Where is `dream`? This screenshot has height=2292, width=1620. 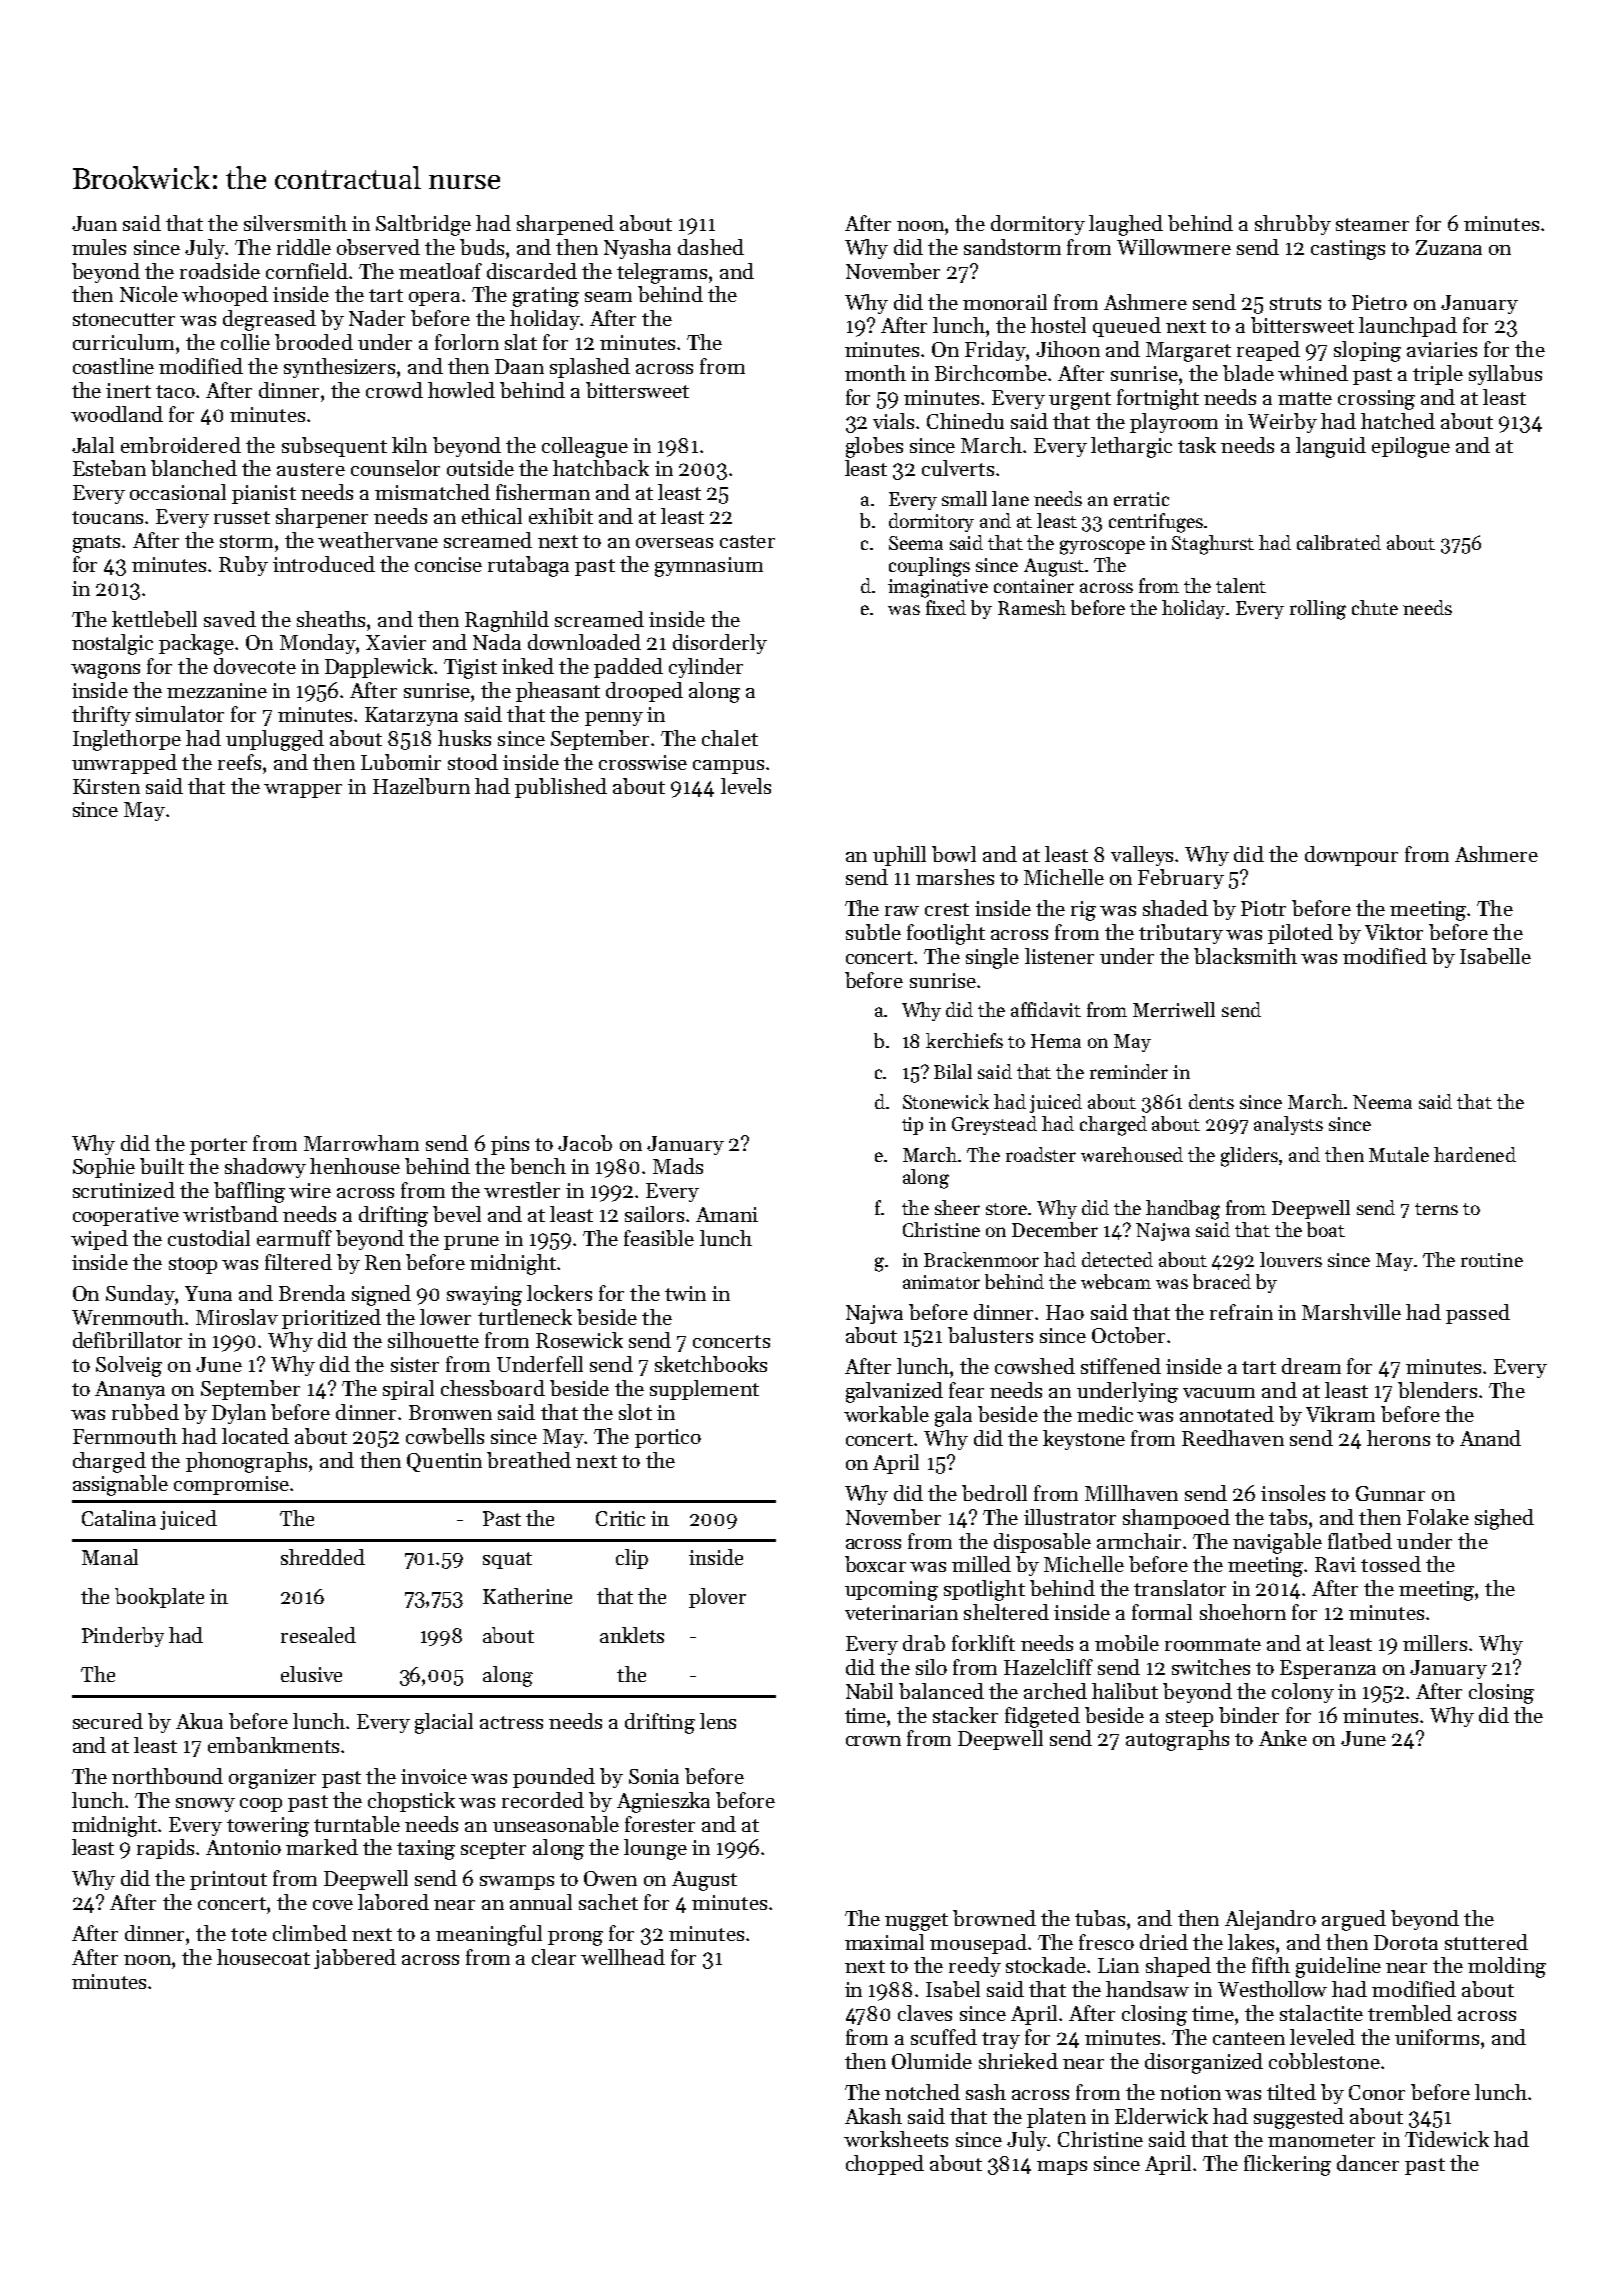
dream is located at coordinates (1311, 1366).
